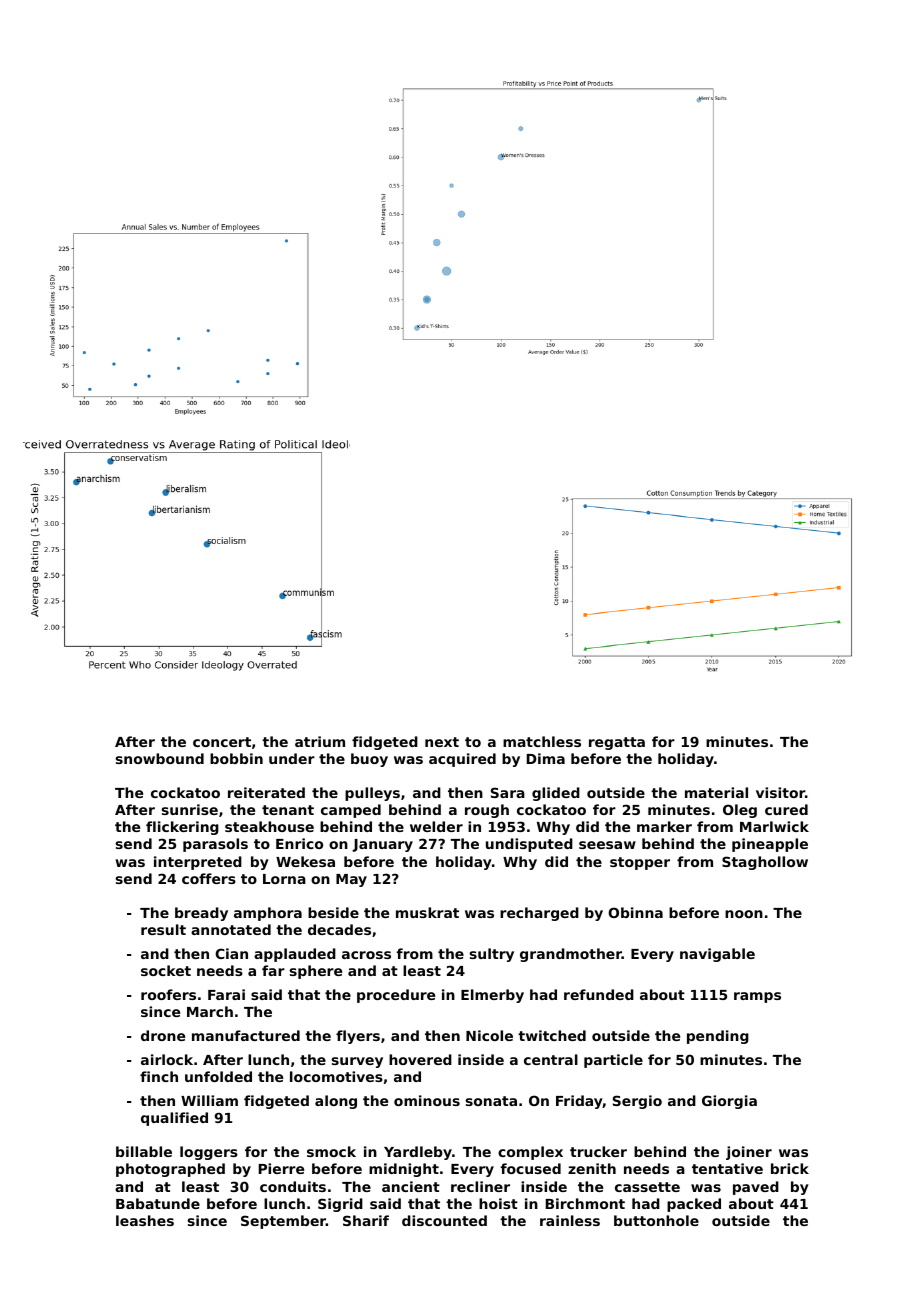 The image size is (924, 1314). I want to click on matchless, so click(542, 741).
